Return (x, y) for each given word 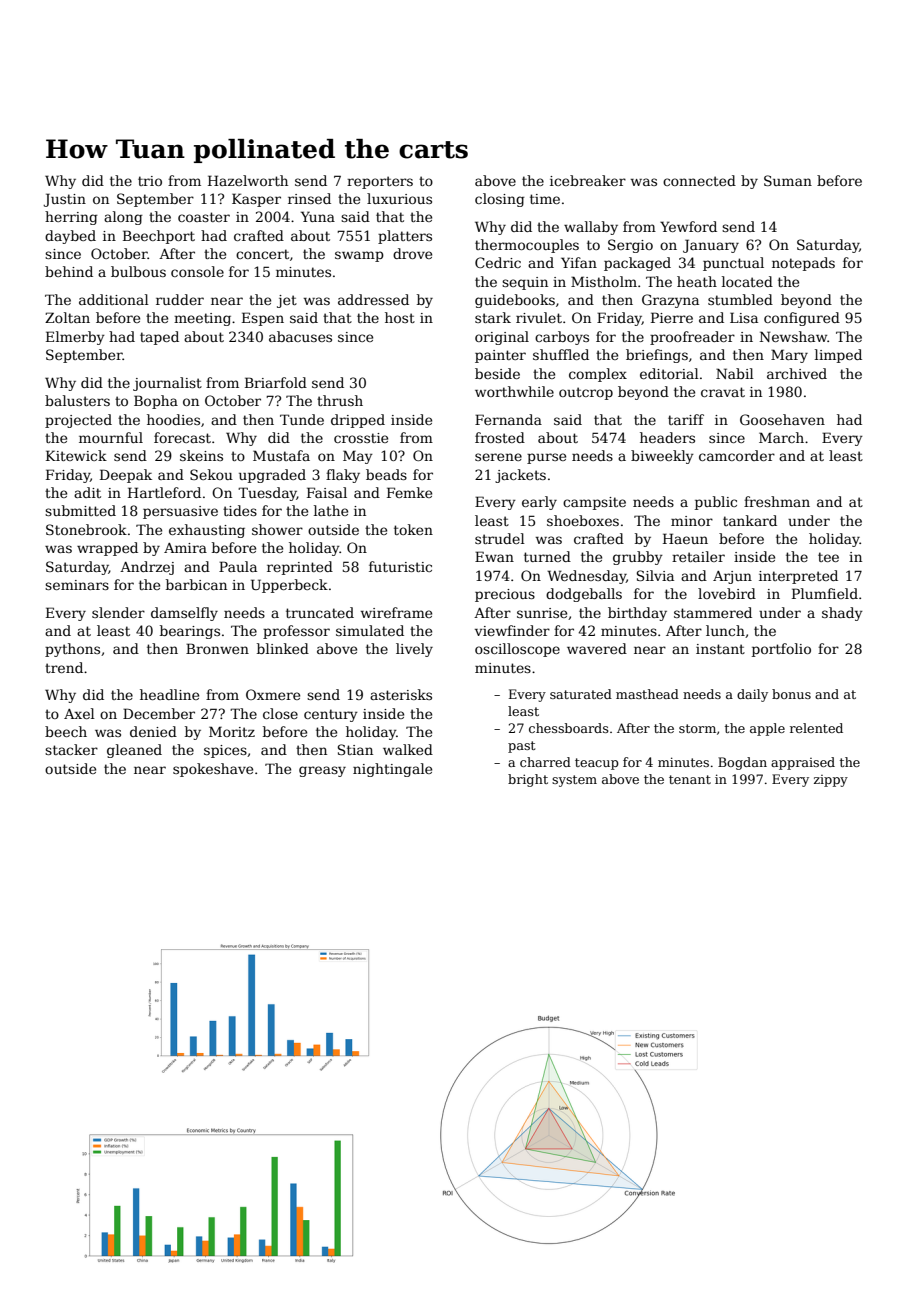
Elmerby (75, 338)
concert (262, 254)
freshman (777, 501)
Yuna (318, 216)
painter (500, 356)
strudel (500, 538)
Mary (789, 356)
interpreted (798, 577)
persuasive (180, 512)
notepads (803, 264)
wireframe (396, 612)
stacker (71, 749)
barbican (196, 584)
